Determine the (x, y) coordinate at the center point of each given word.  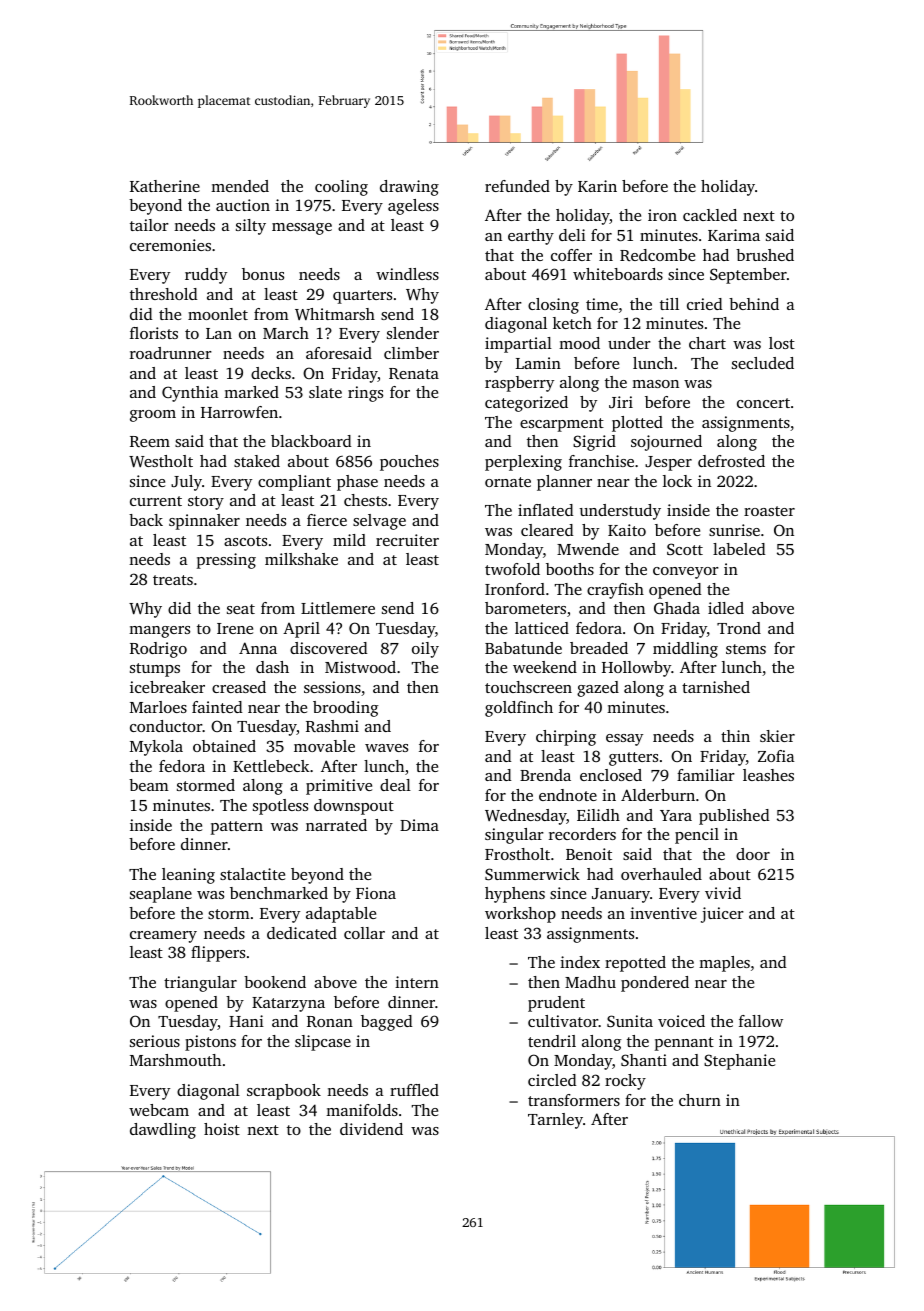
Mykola (156, 748)
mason (655, 384)
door (753, 854)
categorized (526, 404)
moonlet (218, 314)
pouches (409, 463)
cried (705, 304)
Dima (419, 825)
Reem (150, 441)
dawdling (163, 1131)
